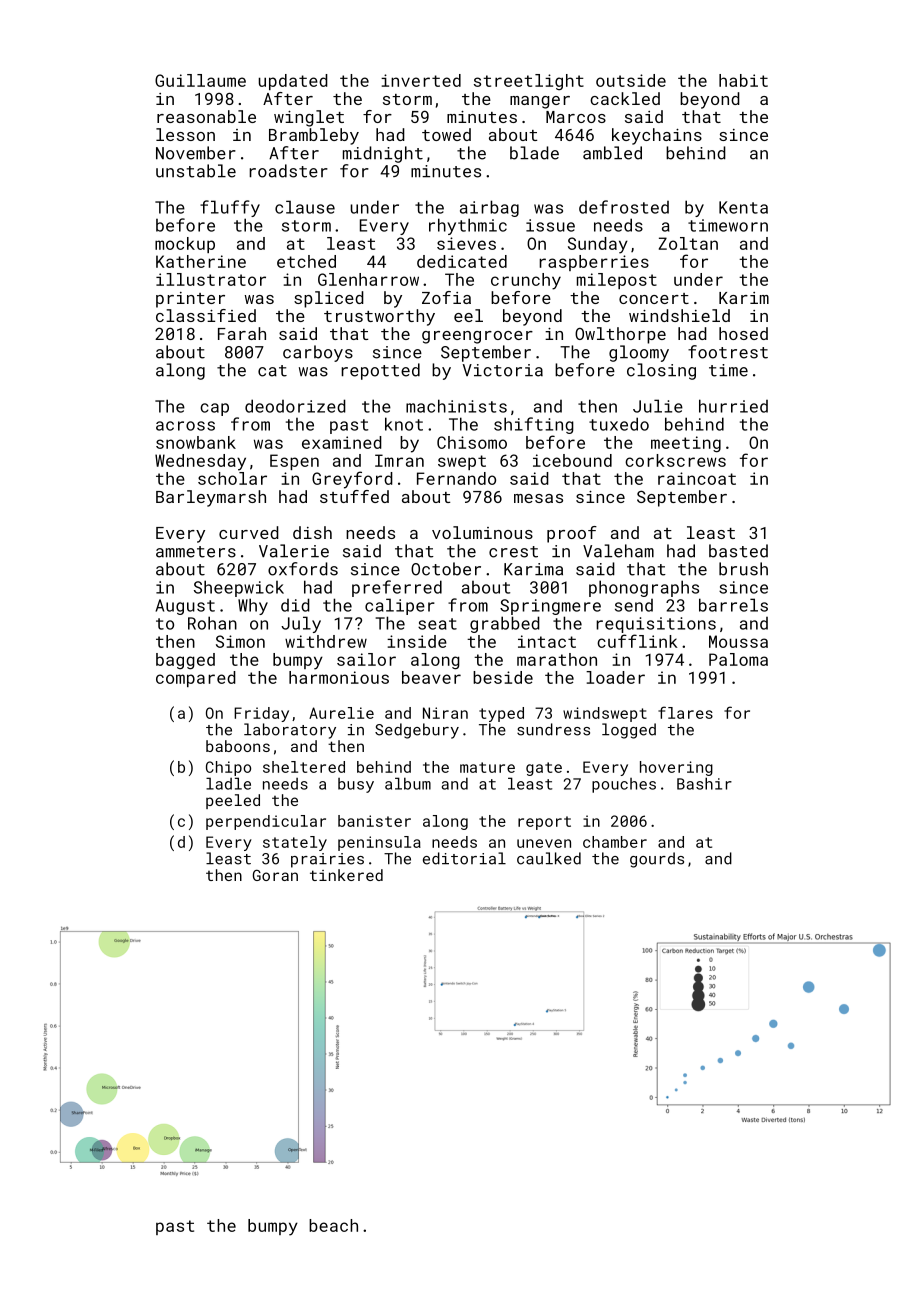 The image size is (924, 1311). I want to click on ammeters, so click(196, 552).
